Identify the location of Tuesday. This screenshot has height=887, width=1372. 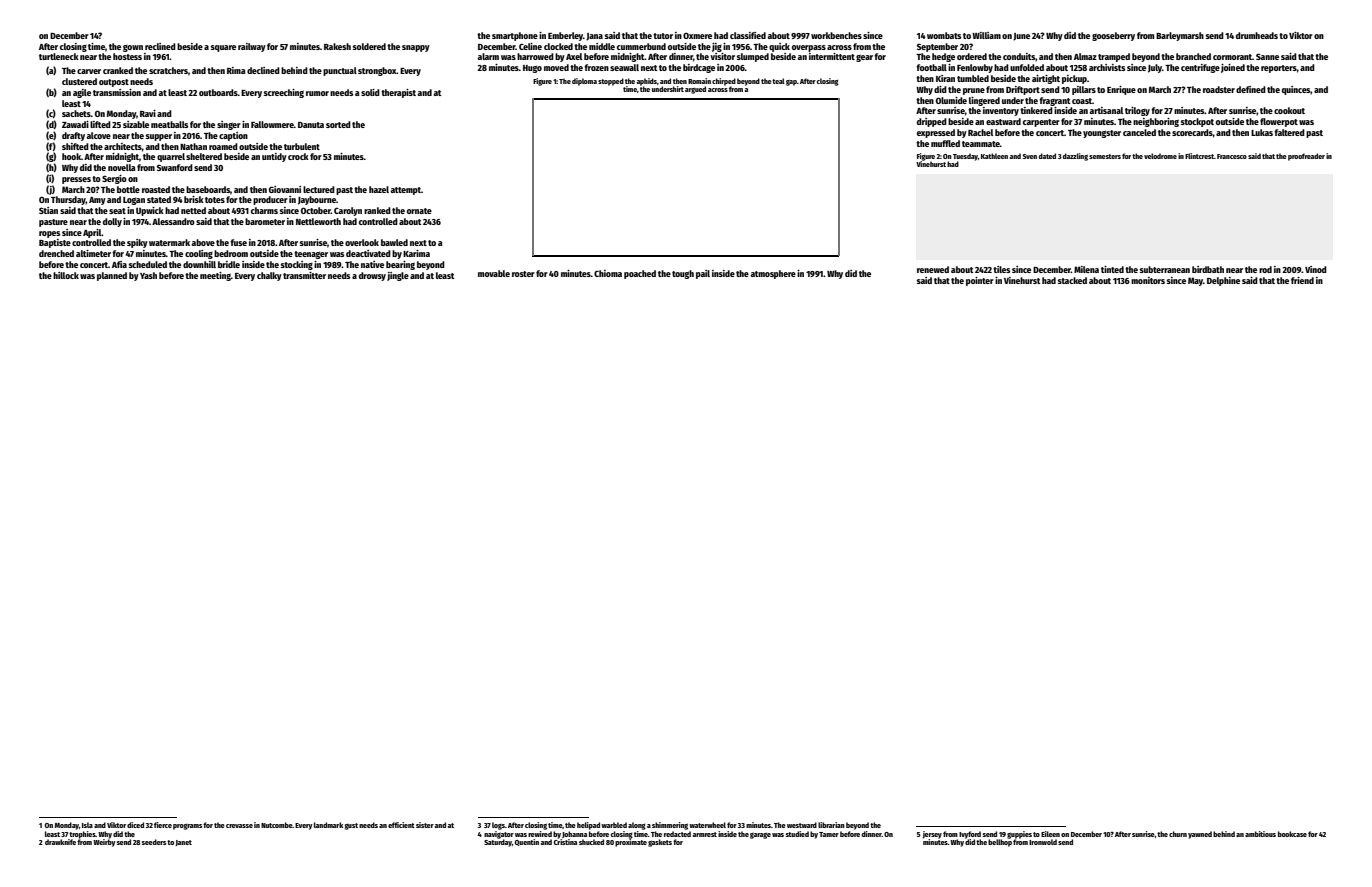
(965, 157).
